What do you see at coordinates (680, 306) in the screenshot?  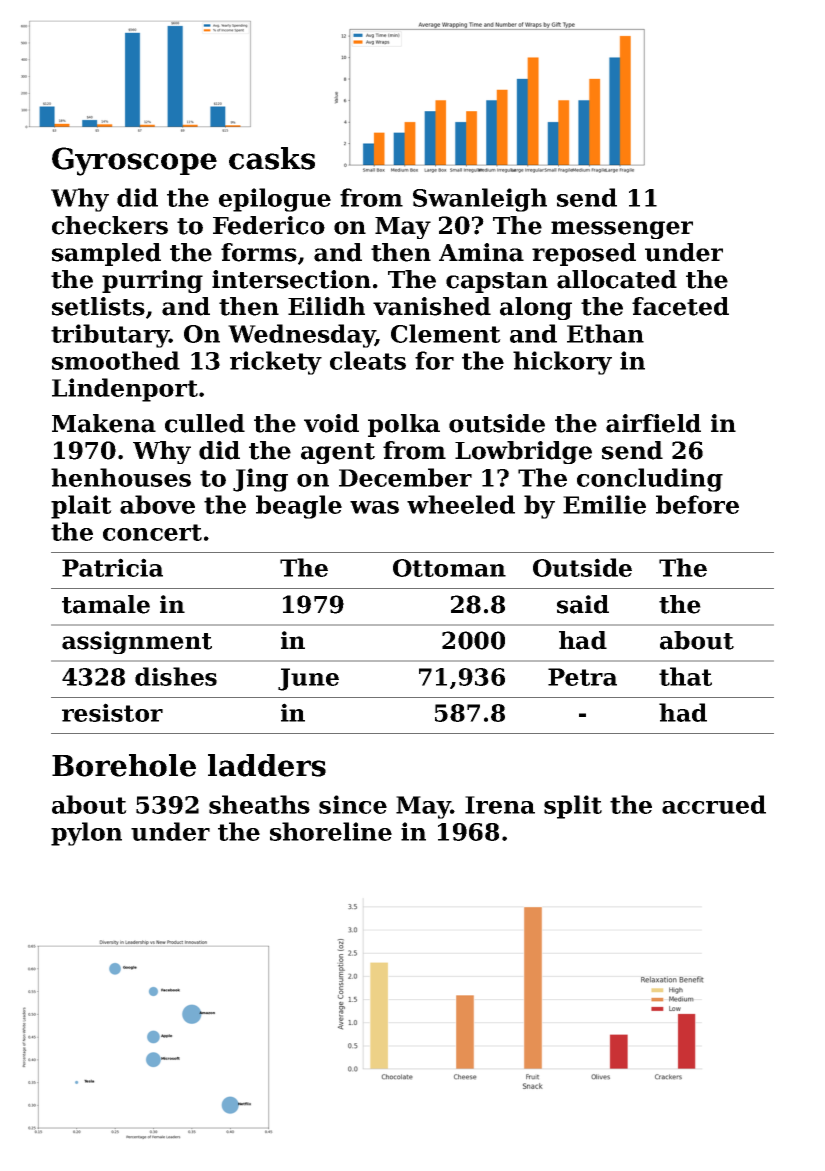 I see `faceted` at bounding box center [680, 306].
